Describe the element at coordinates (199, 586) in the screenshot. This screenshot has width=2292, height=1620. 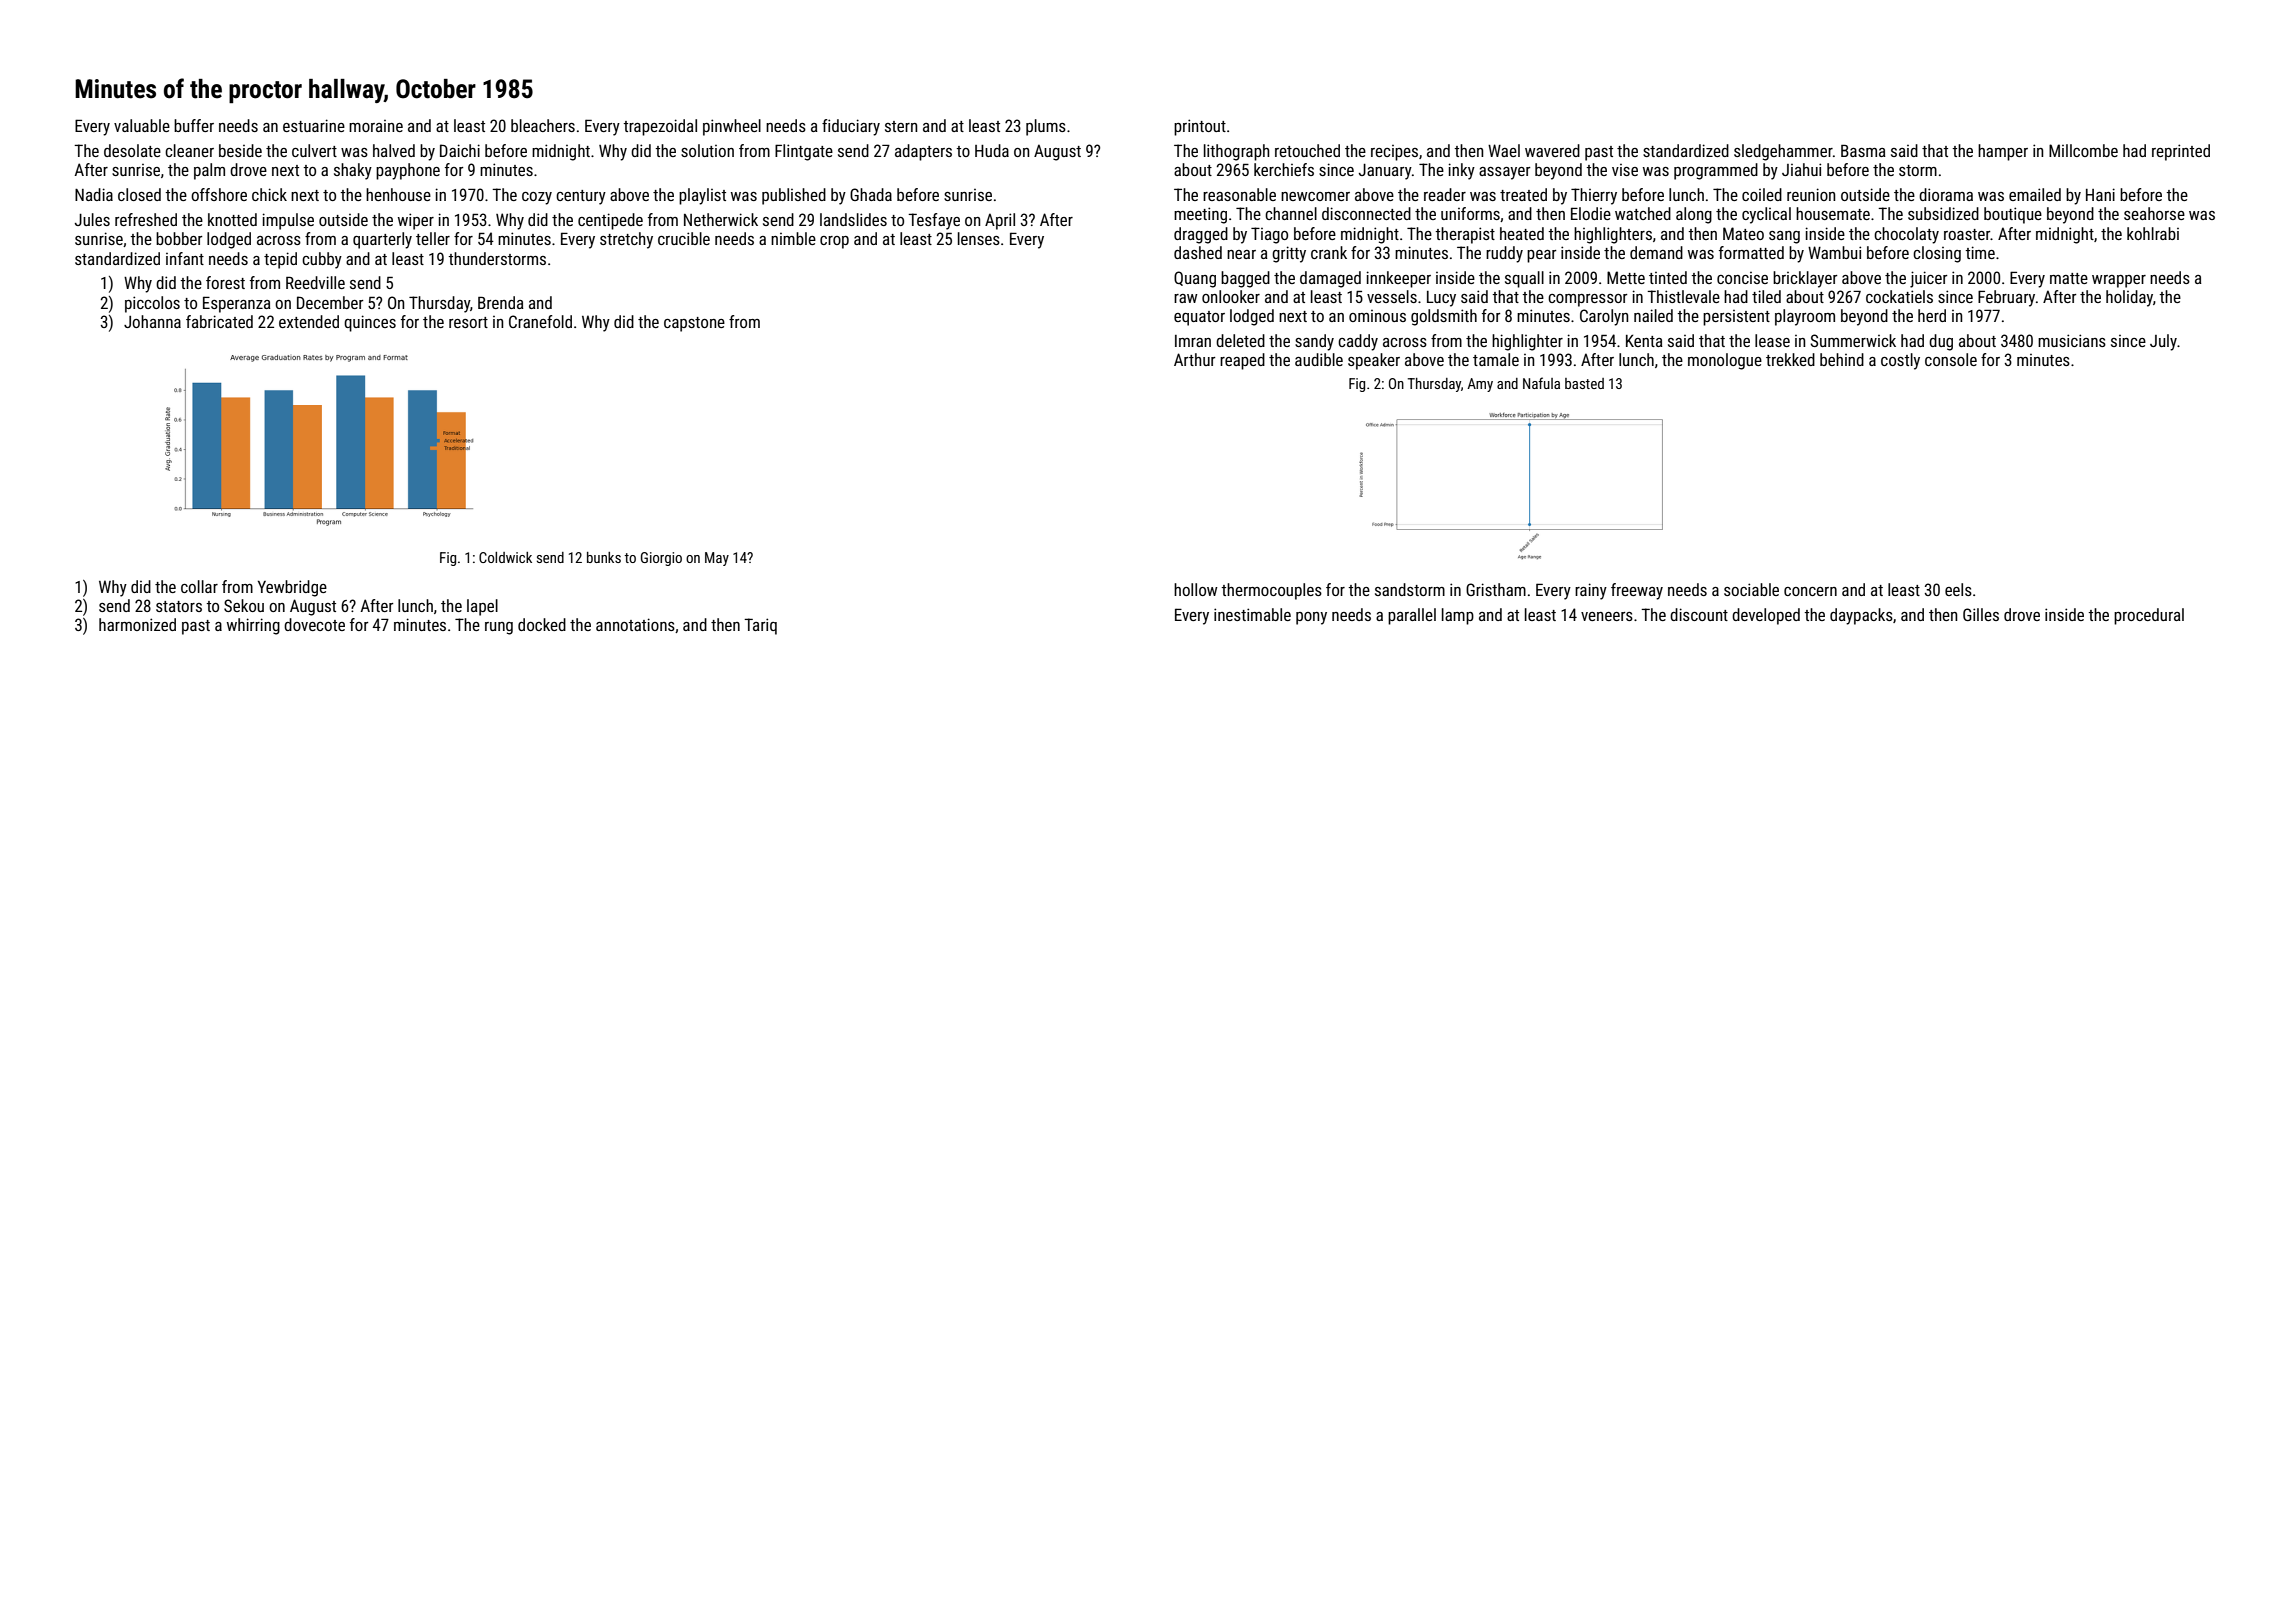
I see `collar` at that location.
